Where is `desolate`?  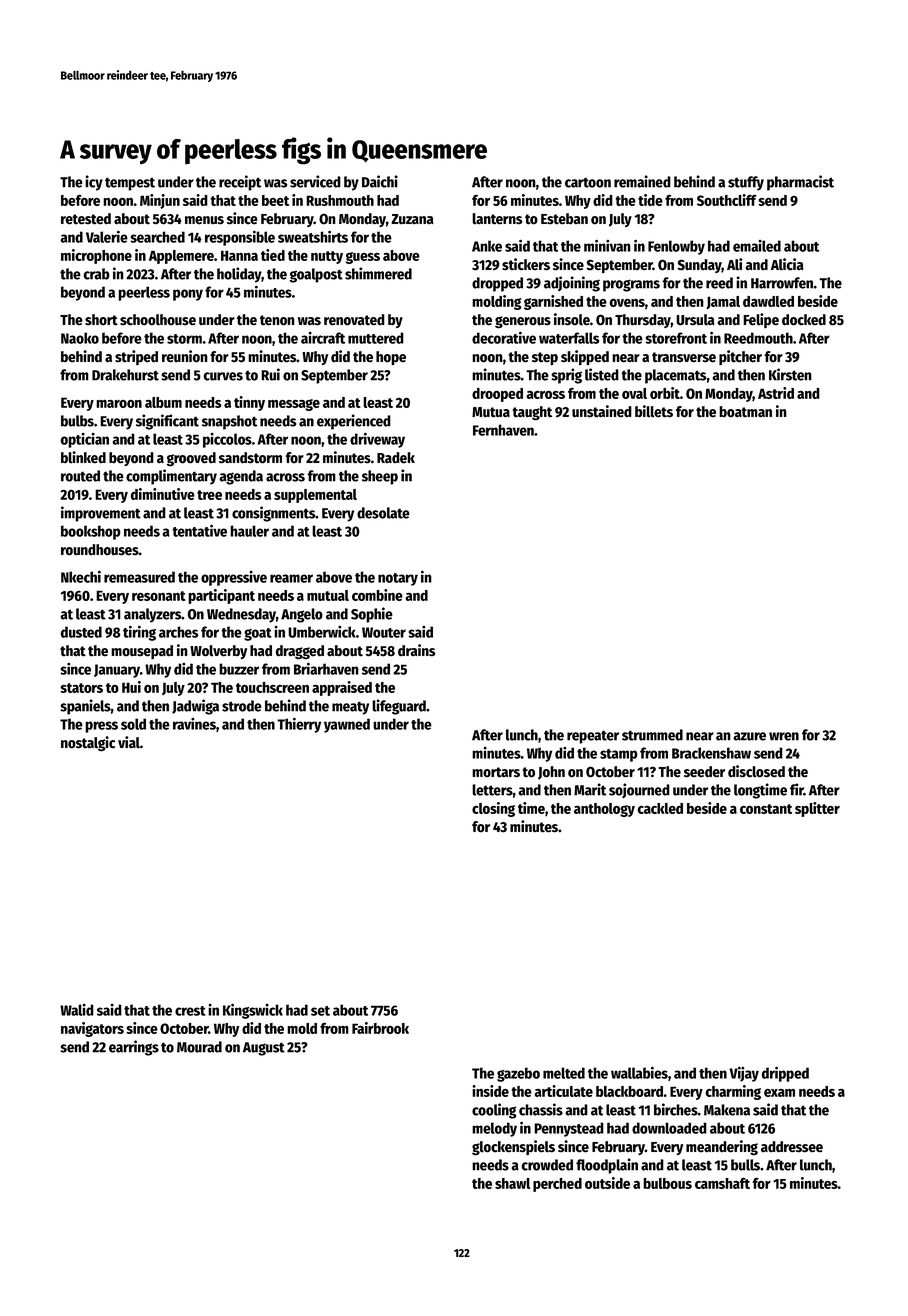
desolate is located at coordinates (383, 513).
